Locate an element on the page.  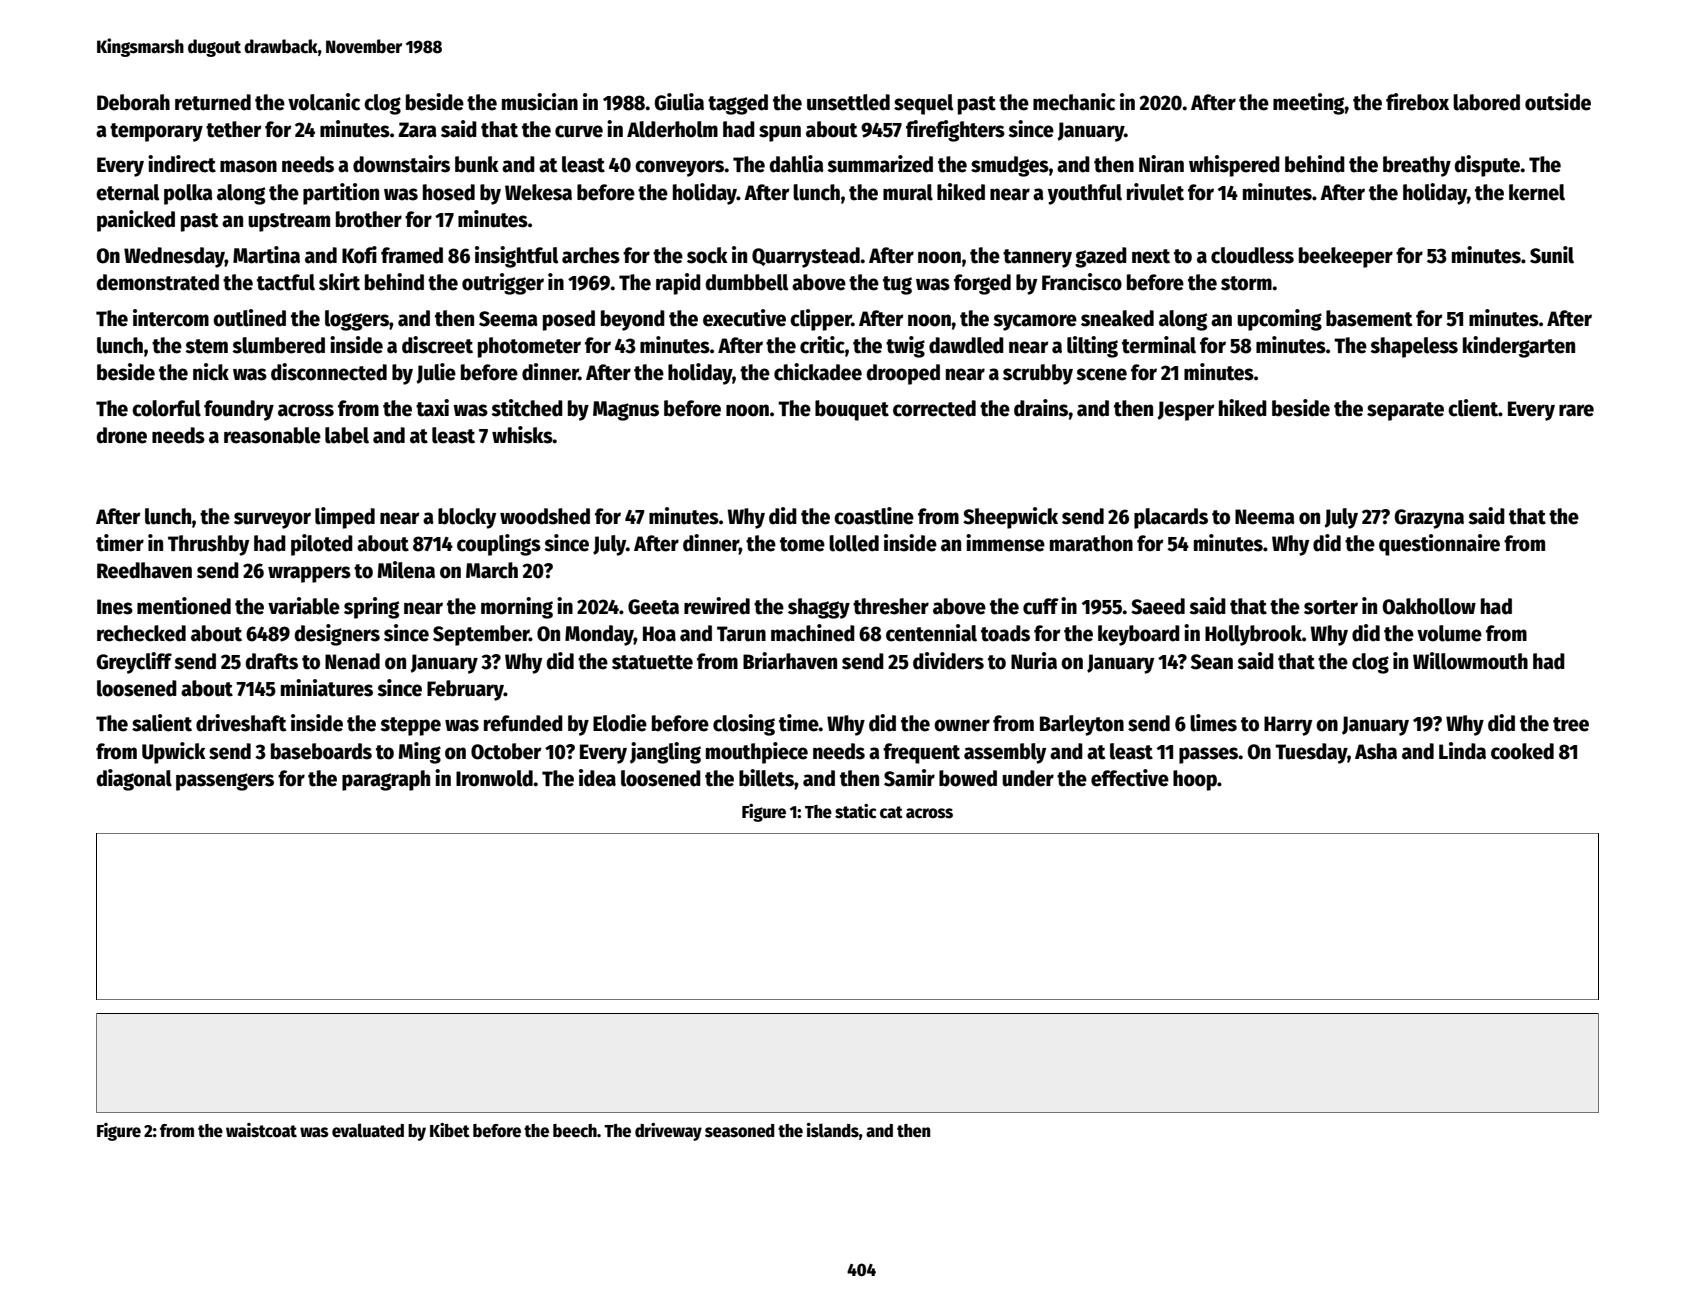
tannery is located at coordinates (1037, 258).
